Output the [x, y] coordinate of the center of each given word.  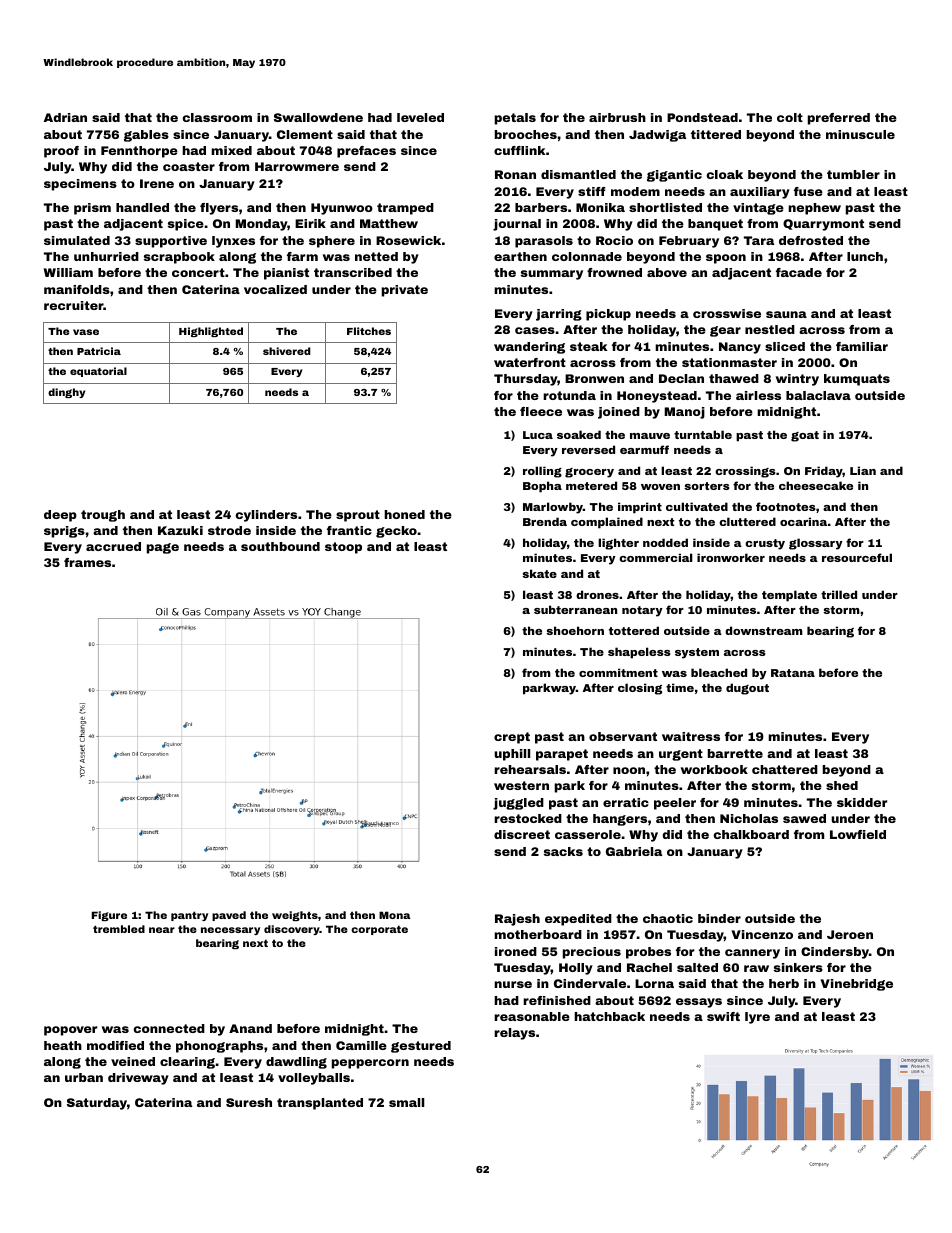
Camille [361, 1045]
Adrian [65, 117]
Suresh [249, 1102]
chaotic [668, 918]
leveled [420, 117]
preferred [839, 119]
